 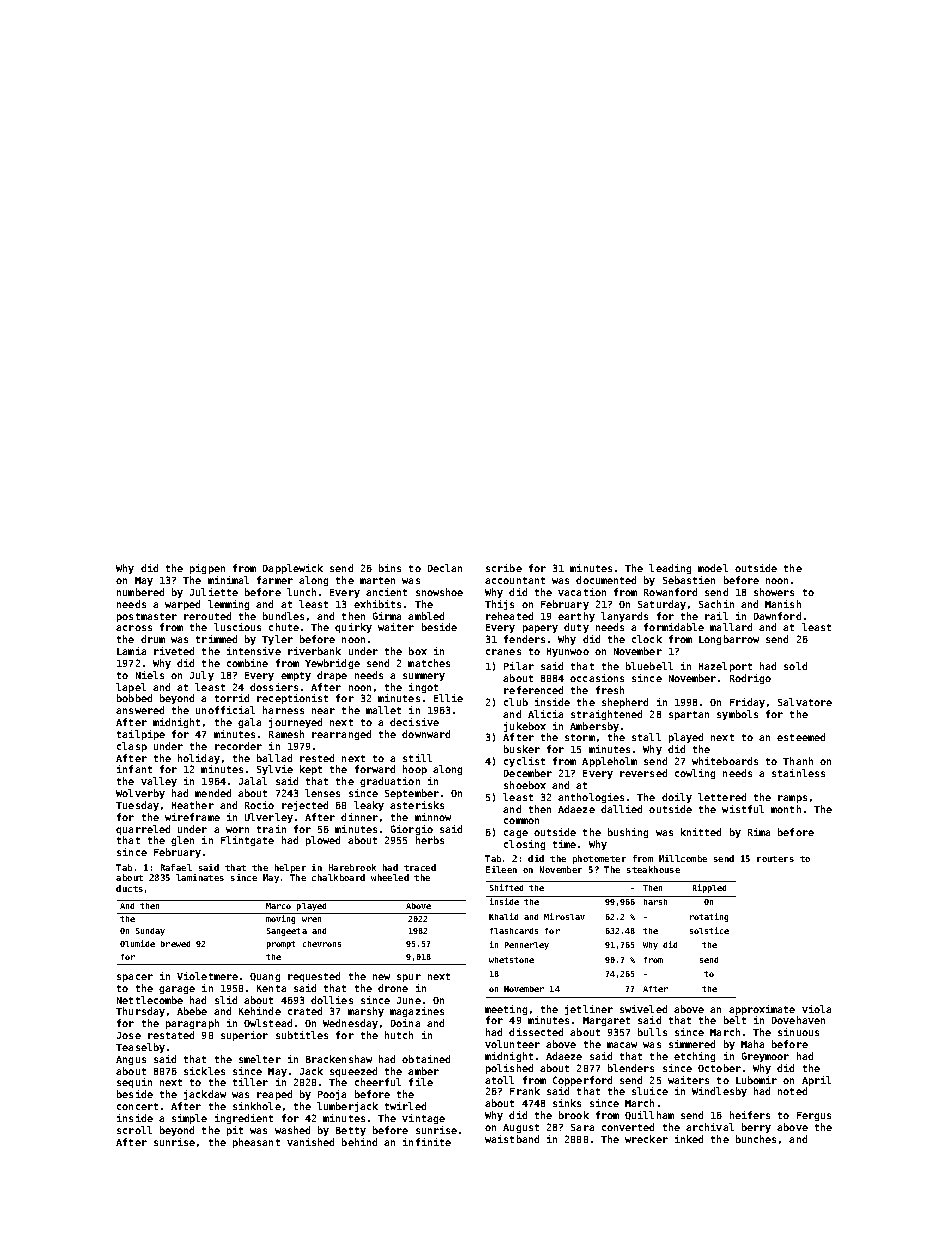 What do you see at coordinates (501, 869) in the image?
I see `Eileen` at bounding box center [501, 869].
